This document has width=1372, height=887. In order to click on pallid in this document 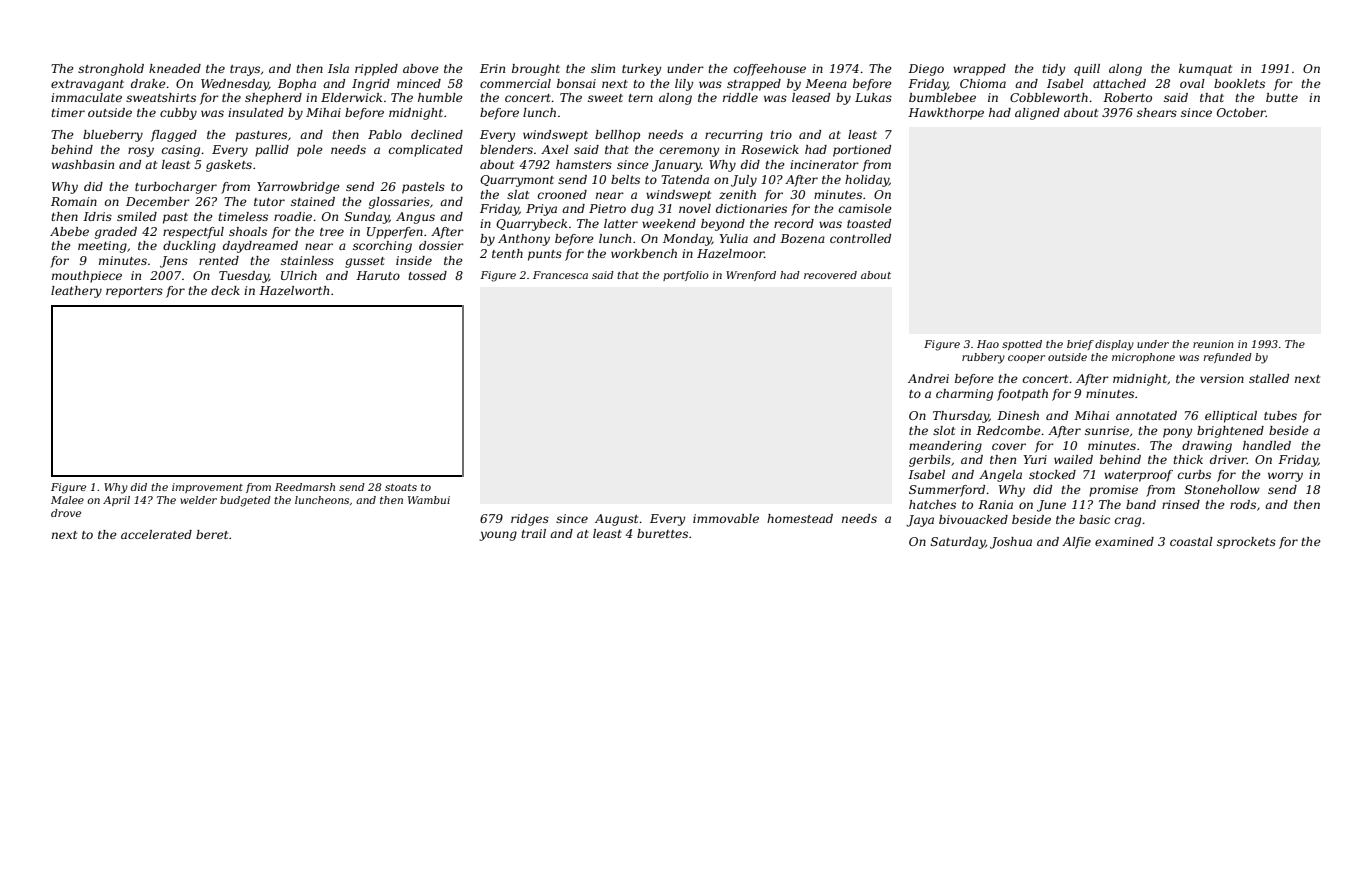, I will do `click(272, 151)`.
